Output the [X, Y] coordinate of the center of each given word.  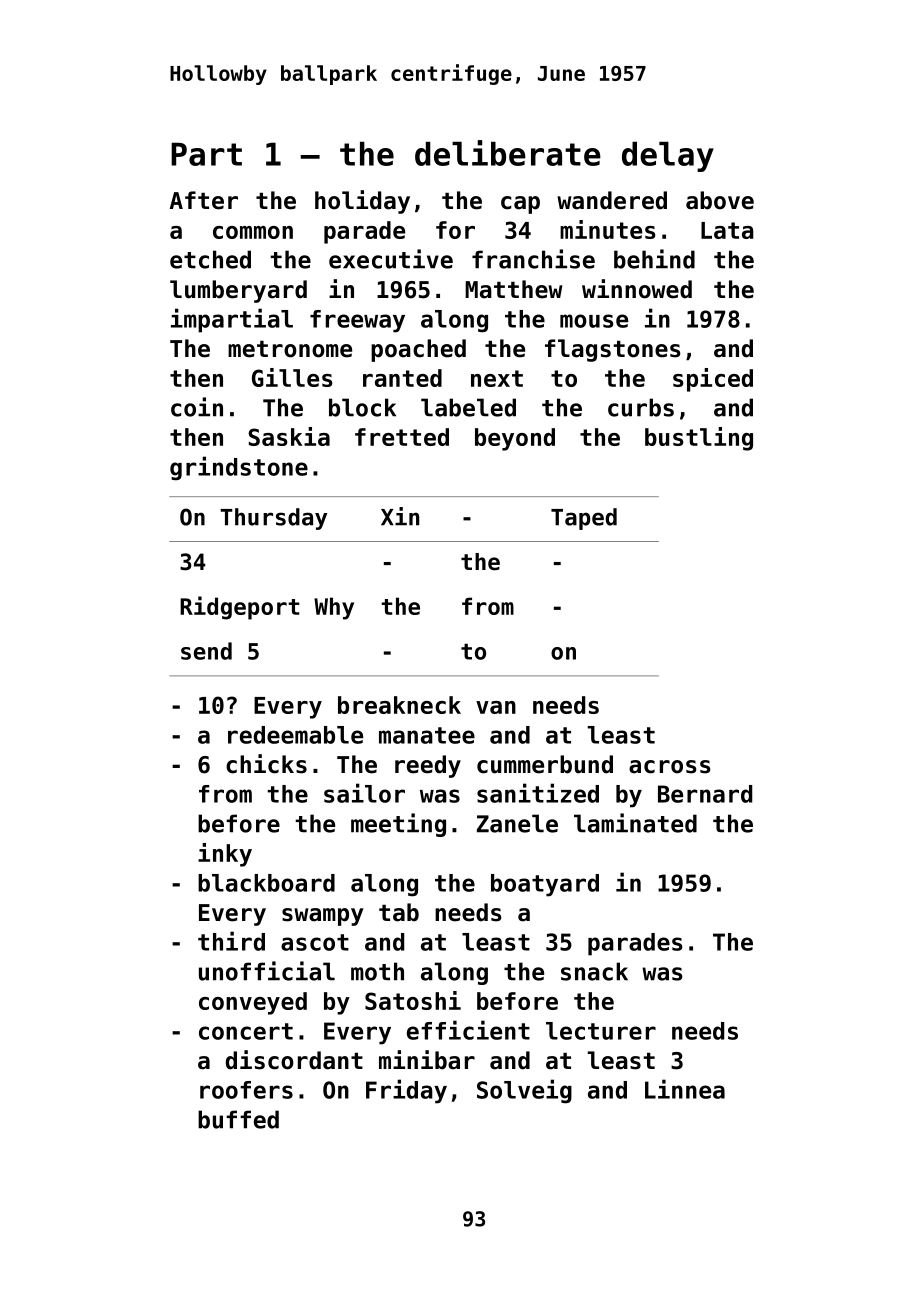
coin [197, 407]
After [204, 200]
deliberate [508, 153]
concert [246, 1031]
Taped [584, 519]
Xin [400, 516]
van [496, 707]
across [670, 767]
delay [668, 157]
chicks [266, 764]
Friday [406, 1091]
